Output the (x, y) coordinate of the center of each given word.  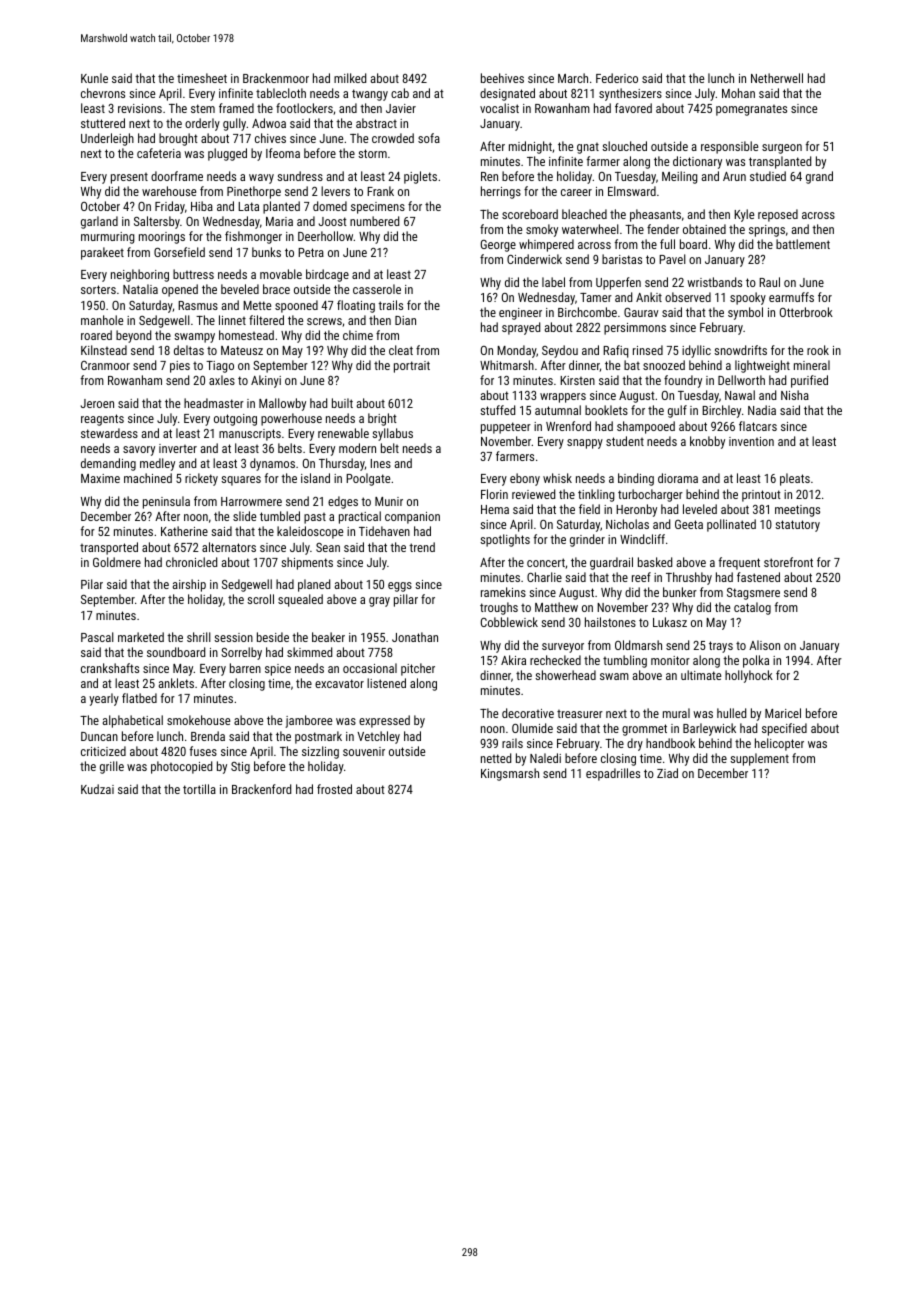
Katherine (184, 531)
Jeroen (97, 403)
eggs (400, 587)
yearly (104, 699)
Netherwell (777, 78)
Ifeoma (283, 153)
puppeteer (506, 428)
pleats (795, 479)
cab (400, 93)
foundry (683, 381)
